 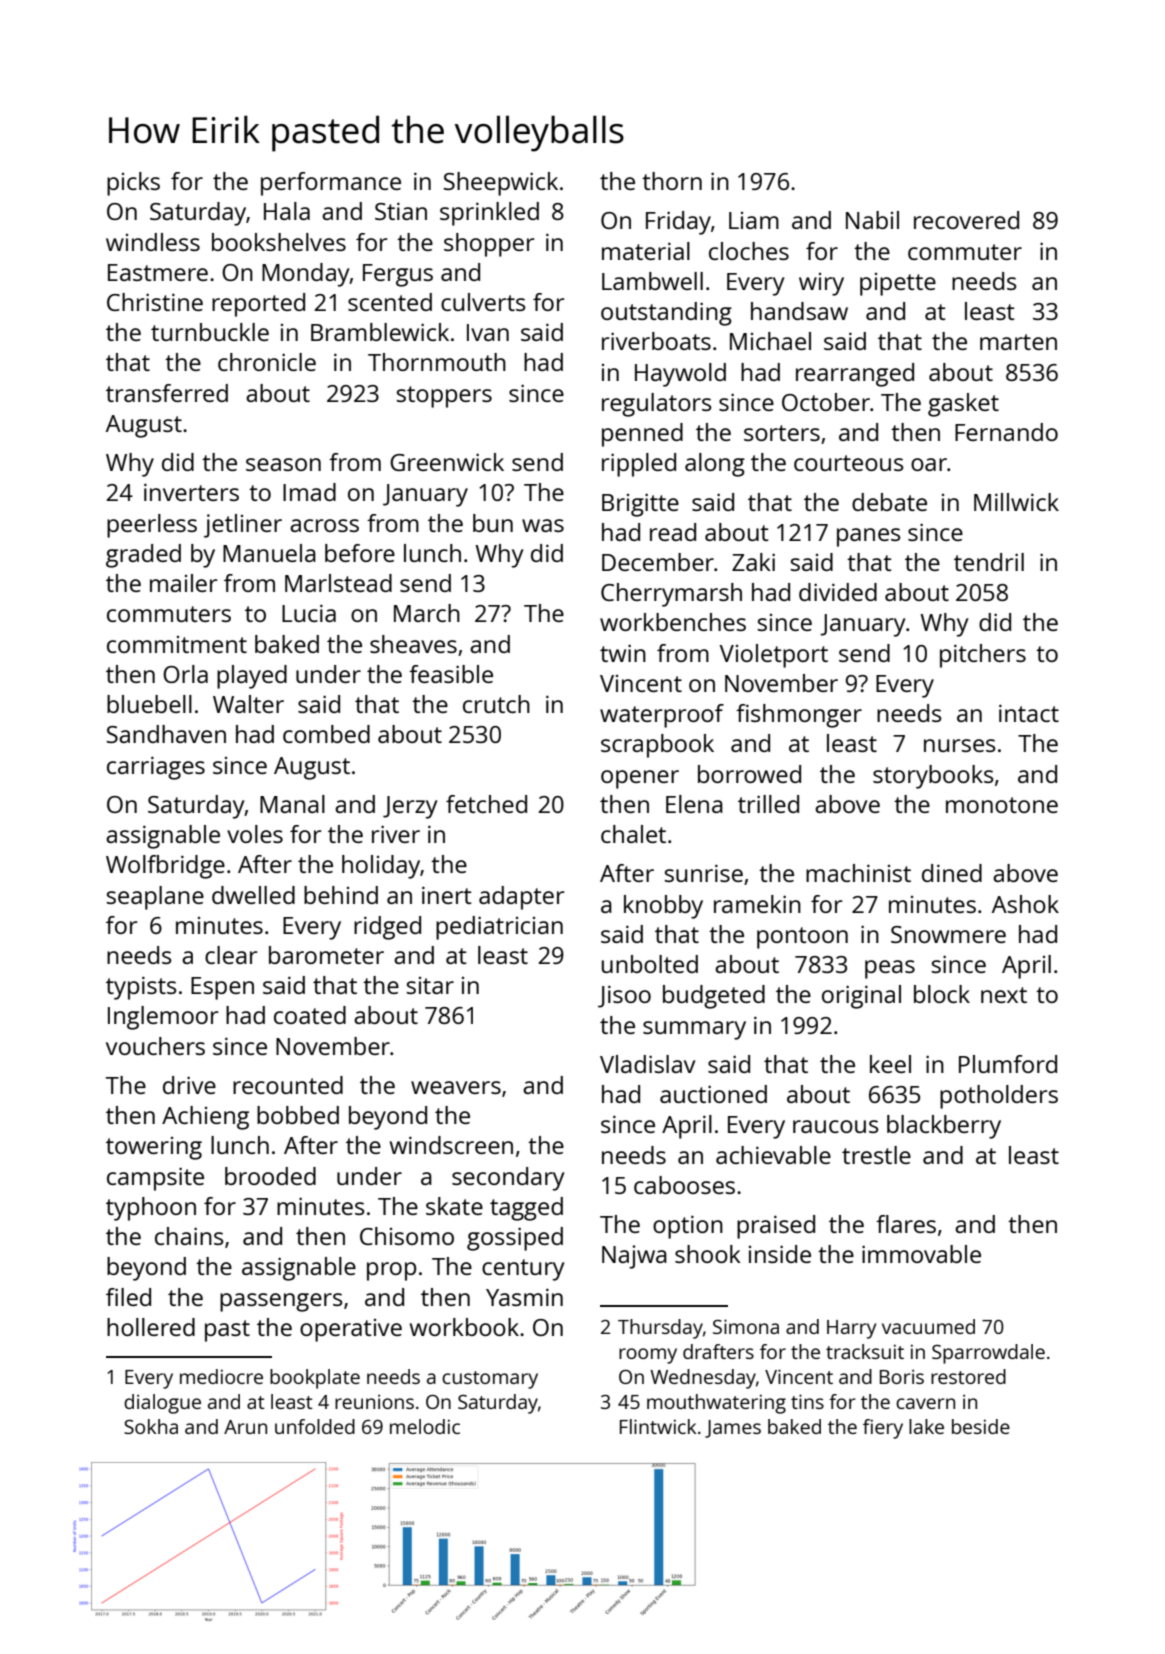 What do you see at coordinates (326, 734) in the screenshot?
I see `combed` at bounding box center [326, 734].
